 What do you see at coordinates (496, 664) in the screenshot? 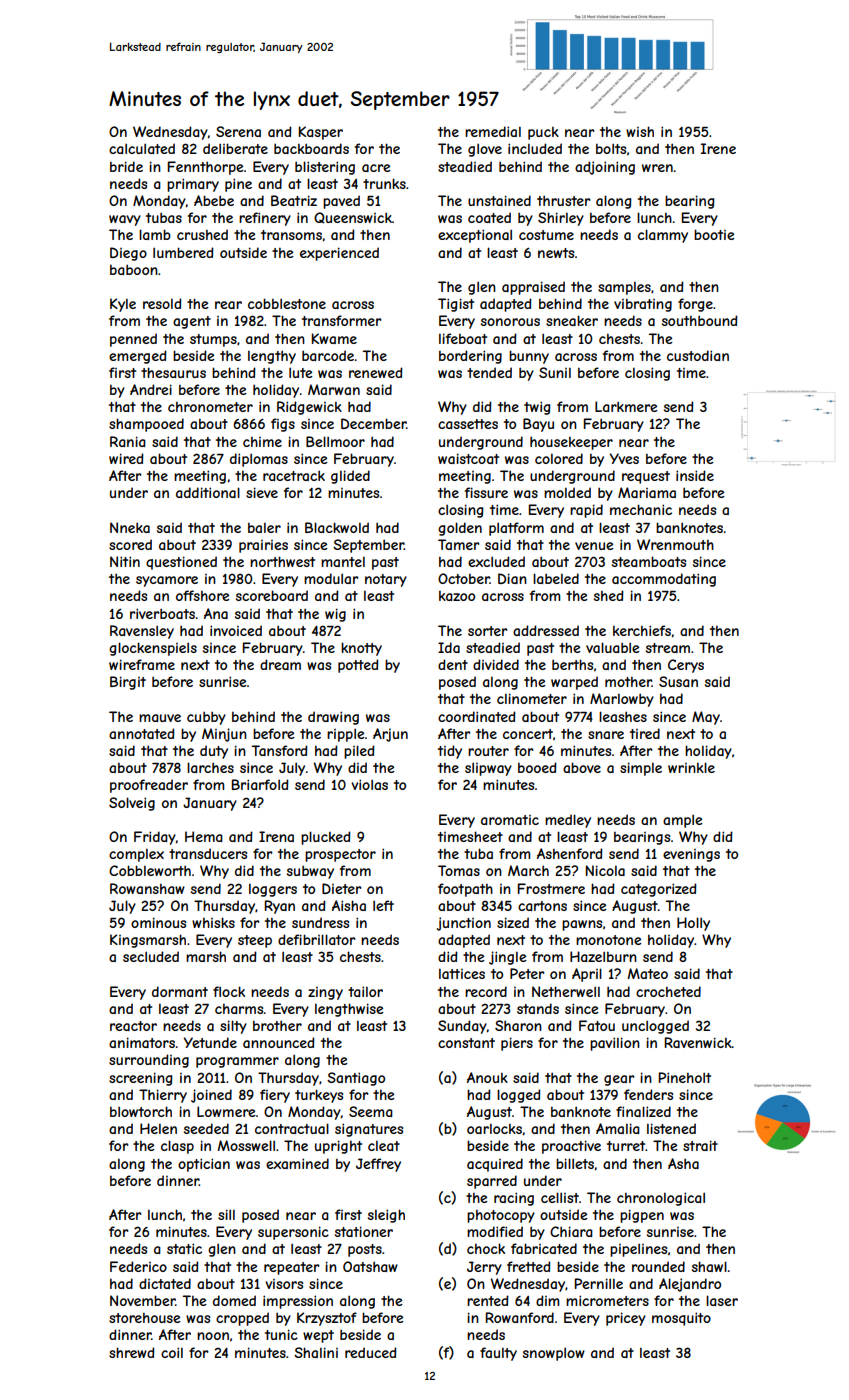
I see `divided` at bounding box center [496, 664].
